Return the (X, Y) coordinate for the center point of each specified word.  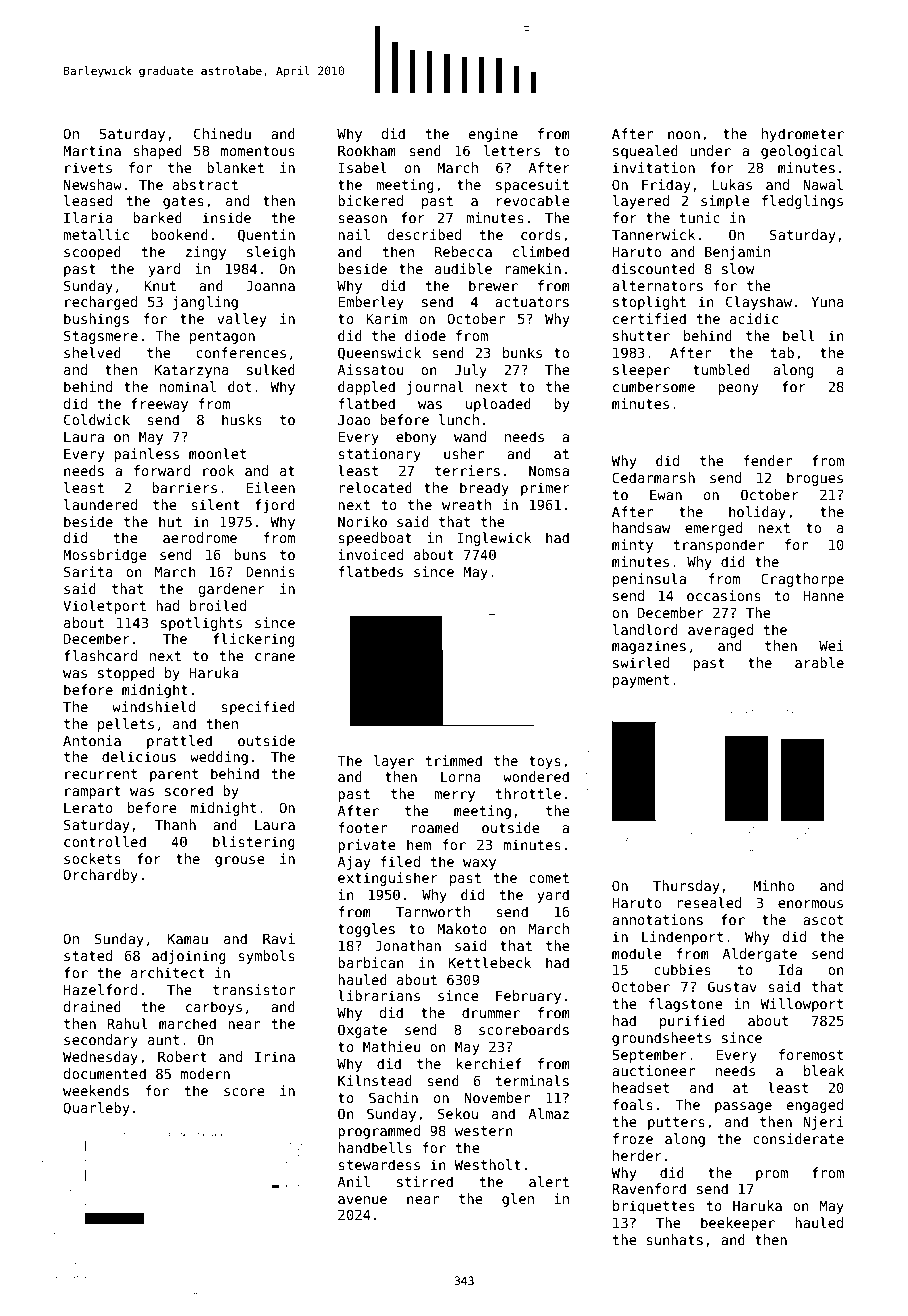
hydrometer (803, 135)
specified (258, 708)
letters (512, 150)
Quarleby (96, 1109)
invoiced (370, 554)
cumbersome (654, 386)
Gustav (732, 986)
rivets (88, 167)
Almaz (548, 1113)
